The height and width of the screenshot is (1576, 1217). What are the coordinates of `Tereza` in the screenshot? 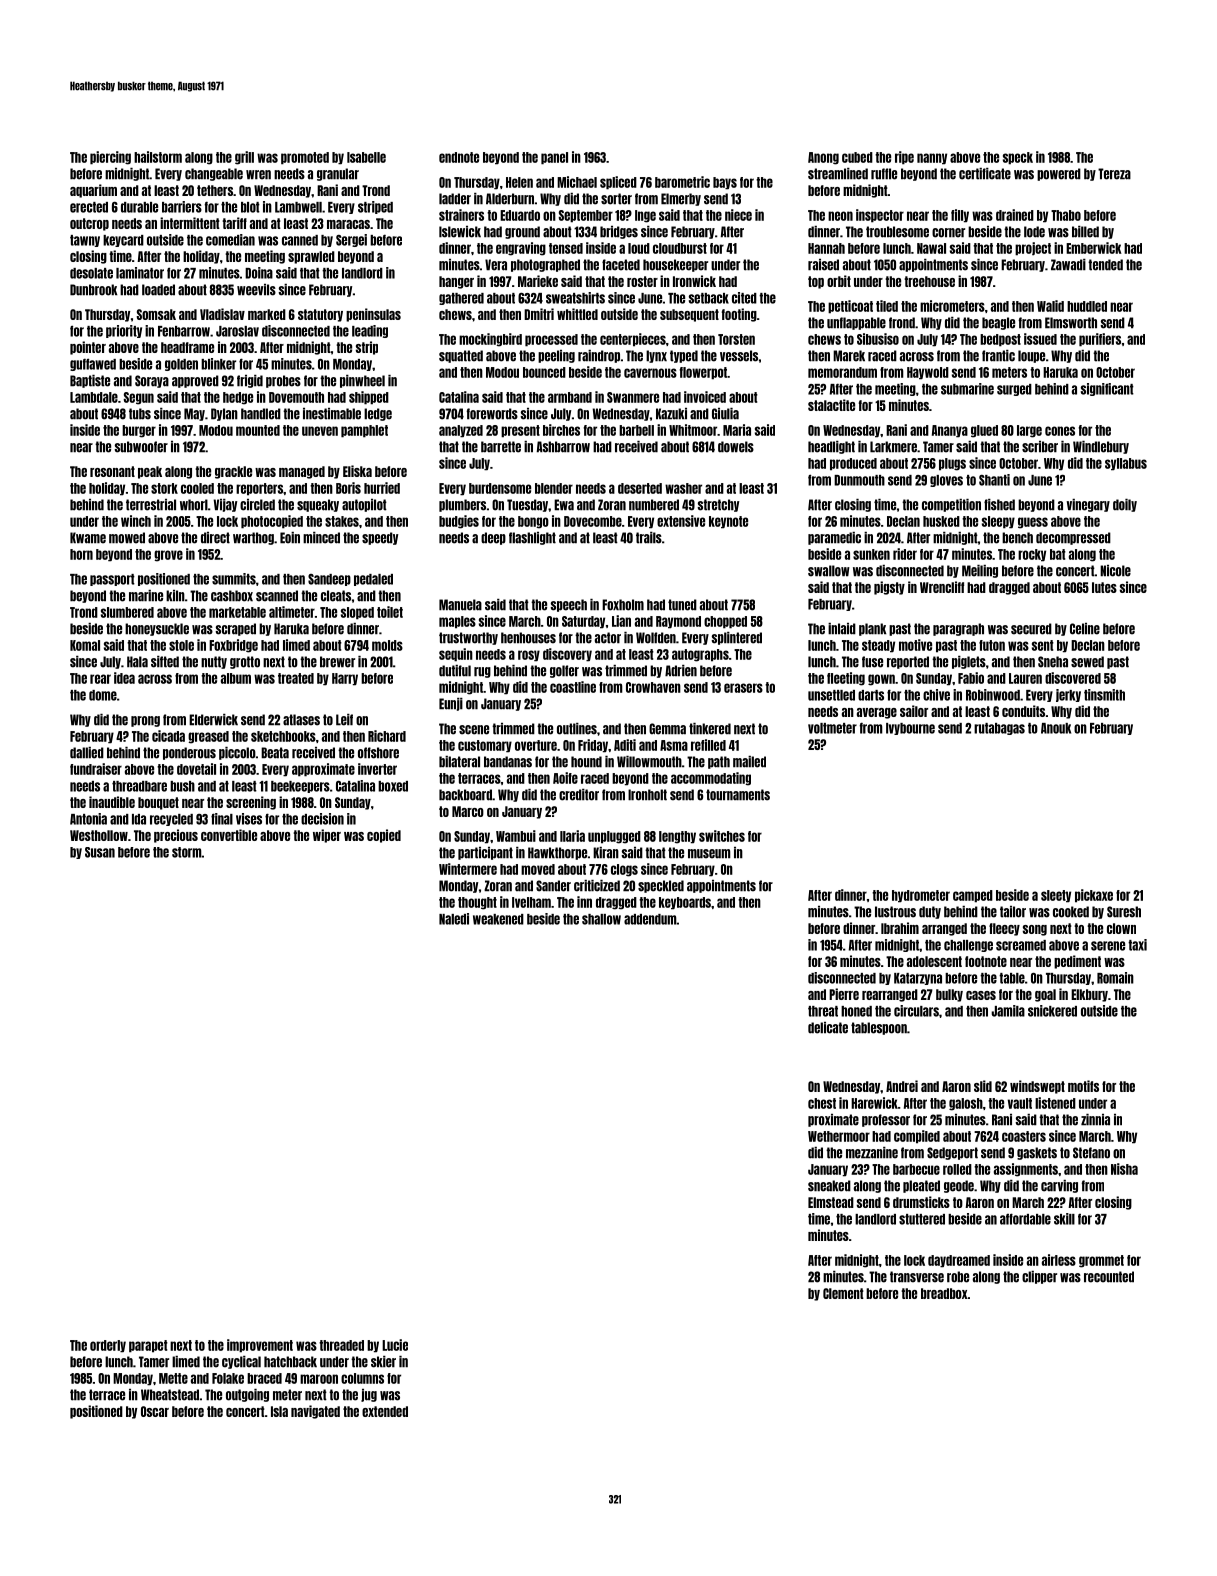 It's located at (1114, 174).
